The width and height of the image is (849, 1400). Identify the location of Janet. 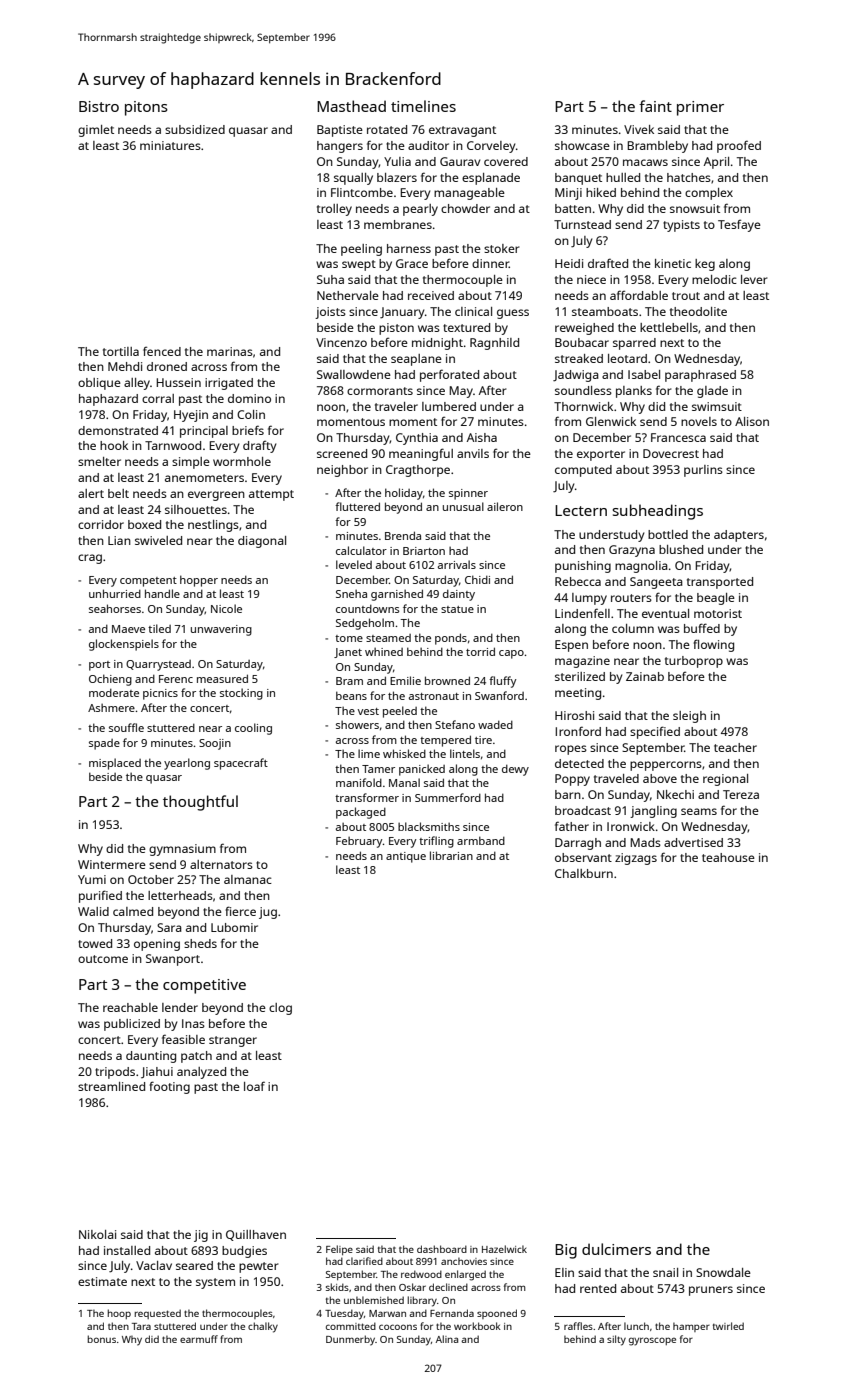
(348, 653).
